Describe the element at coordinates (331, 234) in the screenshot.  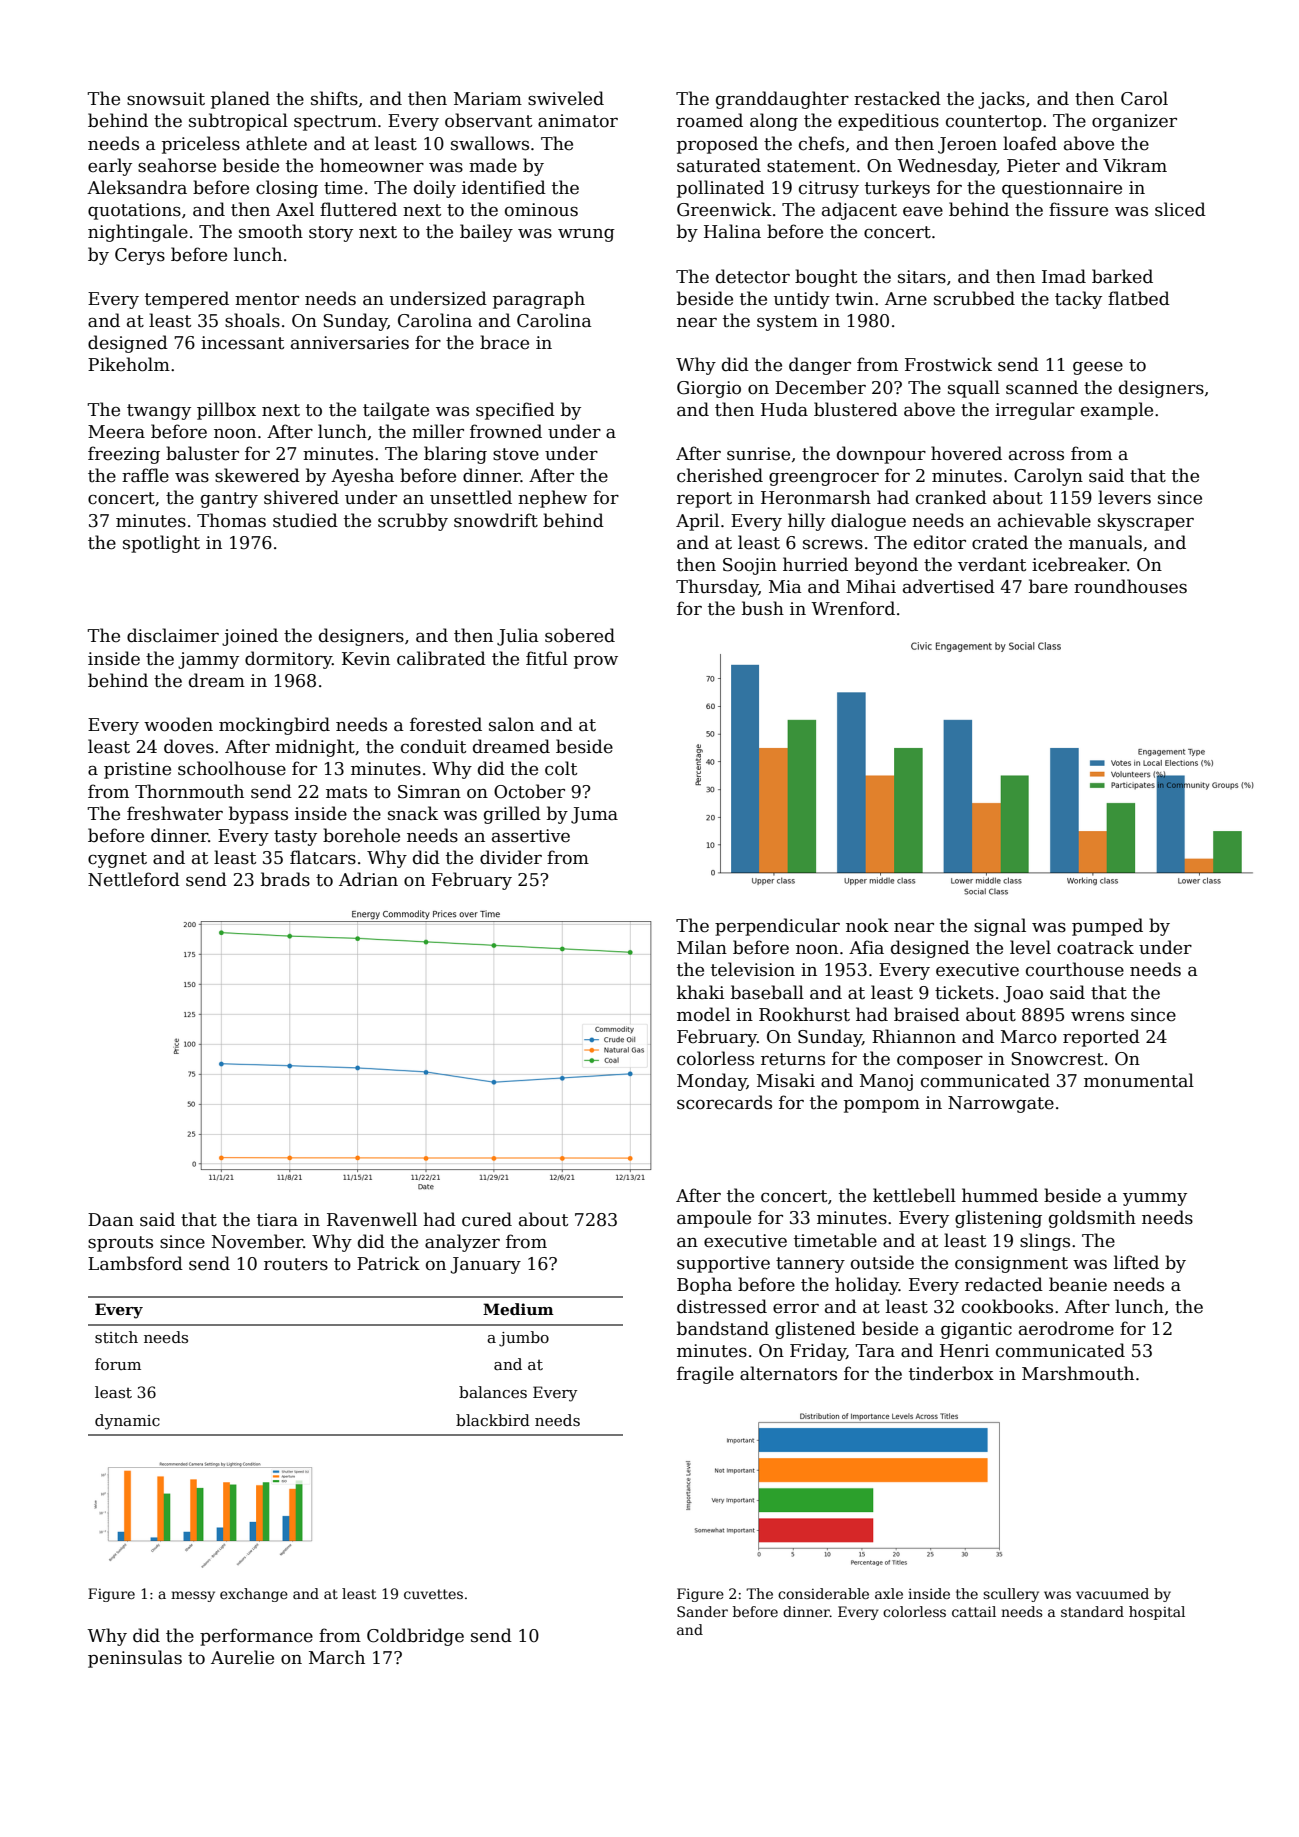
I see `story` at that location.
